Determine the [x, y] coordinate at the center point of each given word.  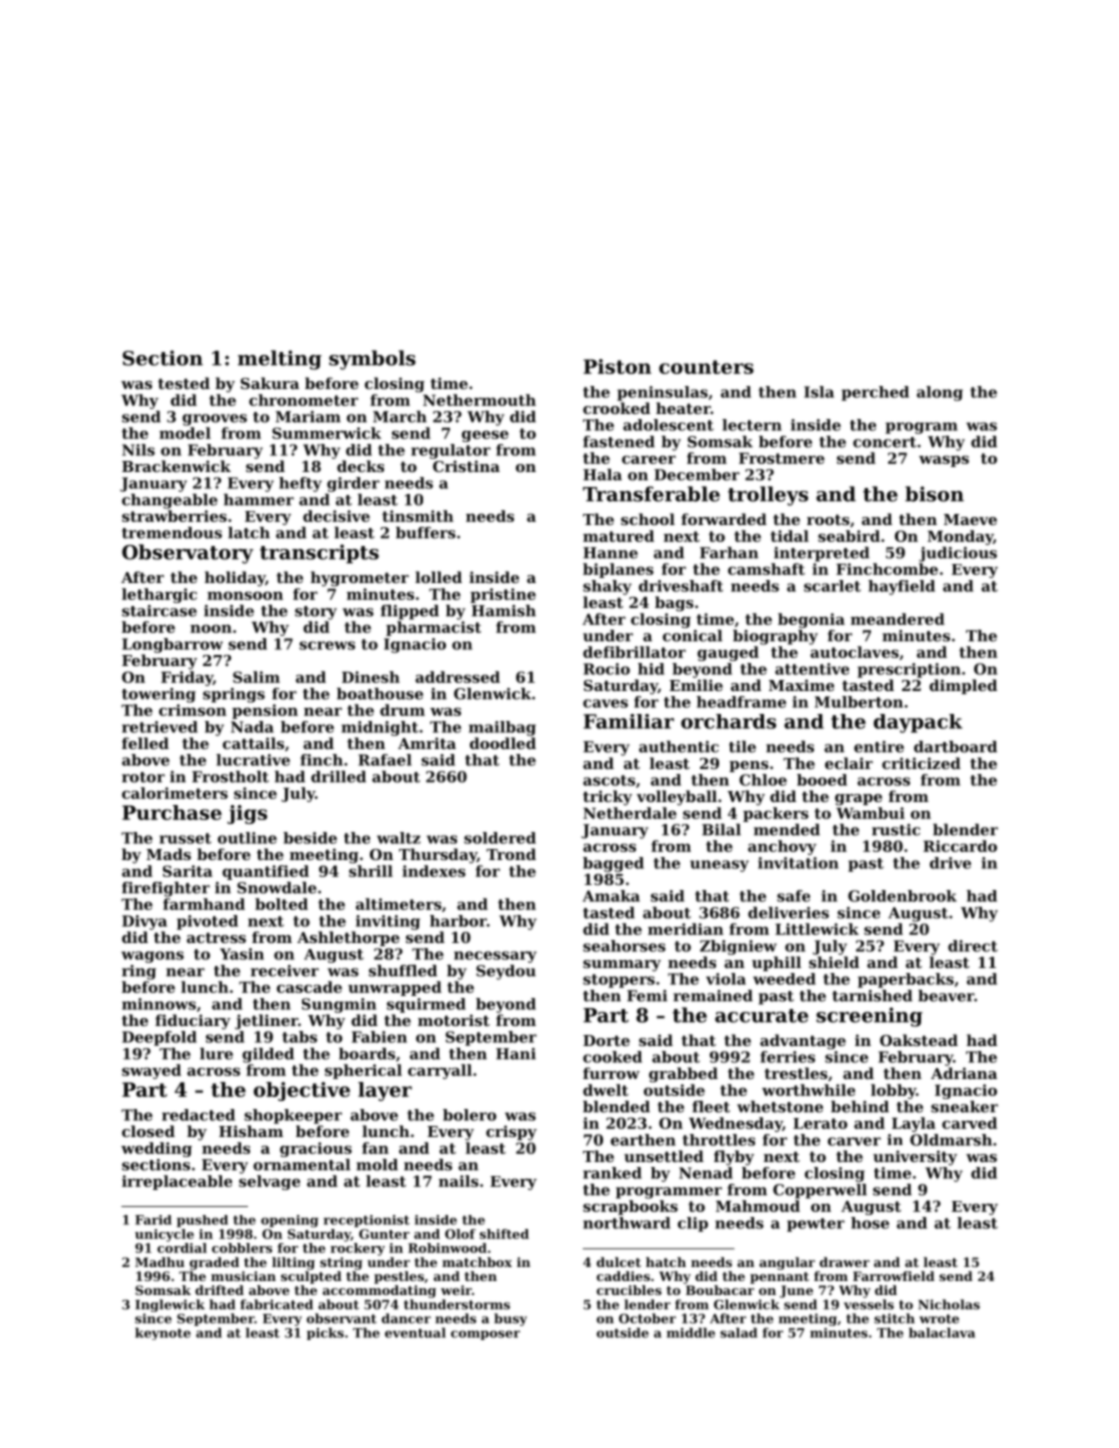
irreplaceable [177, 1182]
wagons [152, 957]
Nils [138, 450]
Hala [602, 475]
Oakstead [919, 1040]
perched [875, 393]
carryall [440, 1071]
